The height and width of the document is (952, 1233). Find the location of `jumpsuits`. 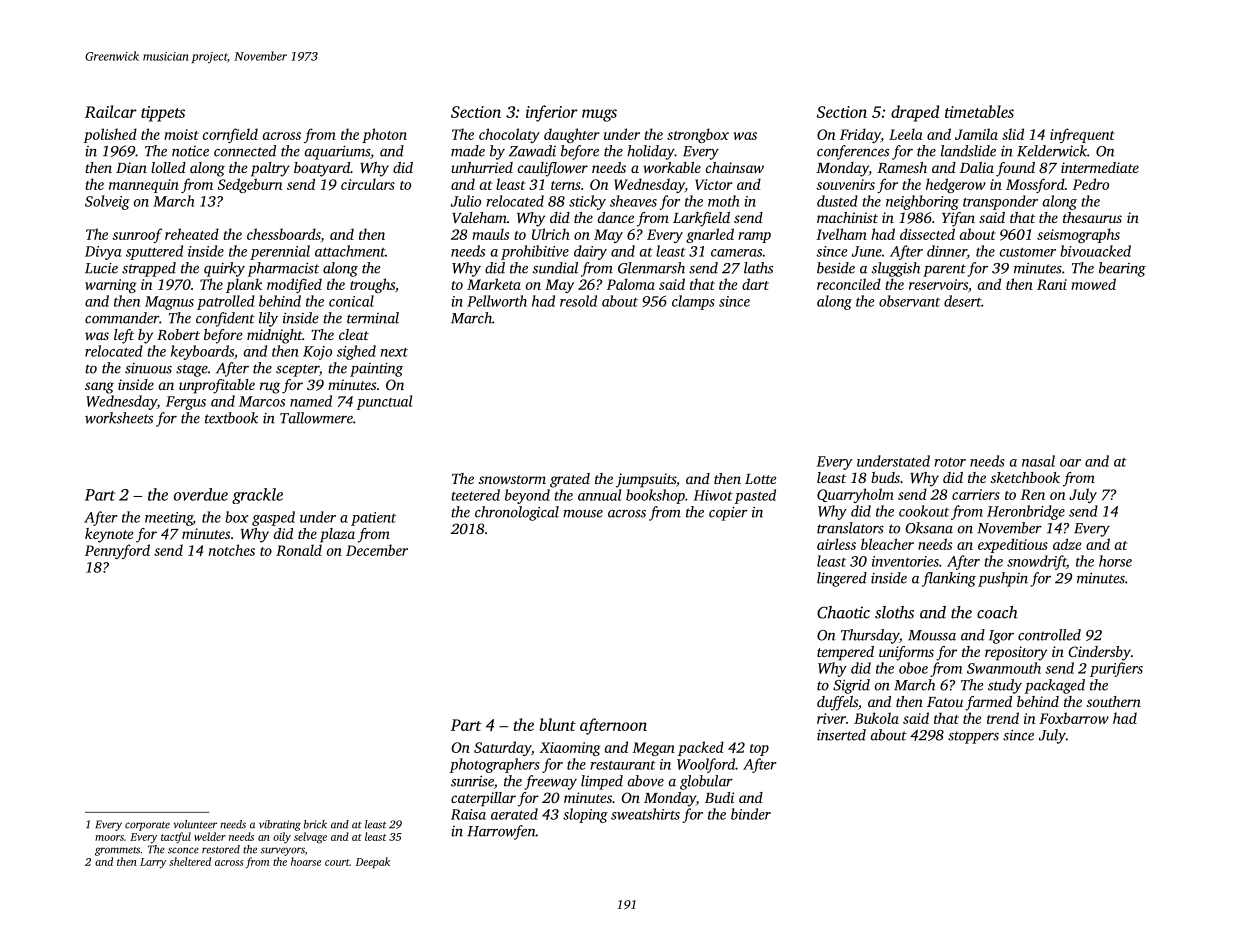

jumpsuits is located at coordinates (646, 480).
